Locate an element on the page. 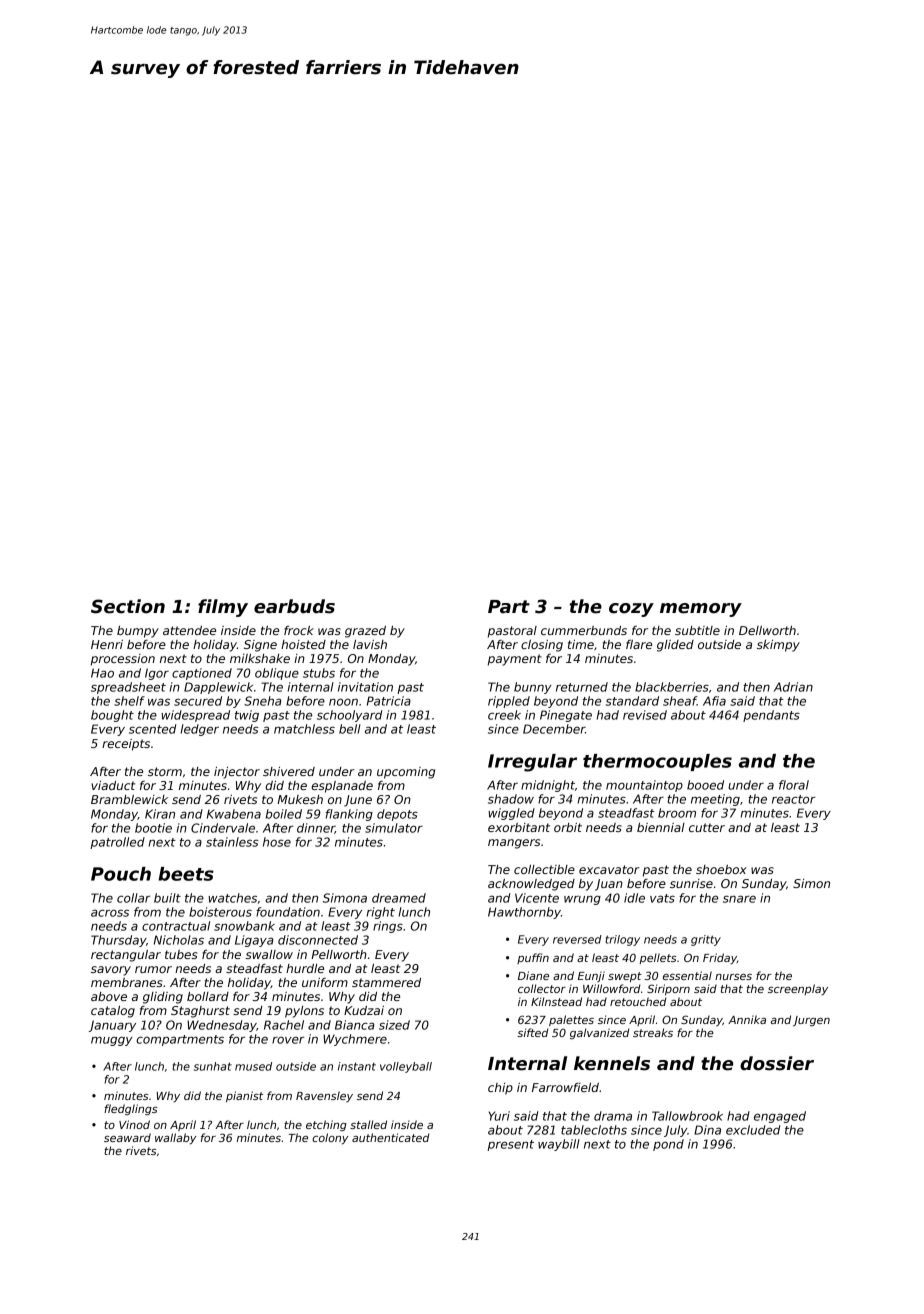  Section is located at coordinates (128, 606).
